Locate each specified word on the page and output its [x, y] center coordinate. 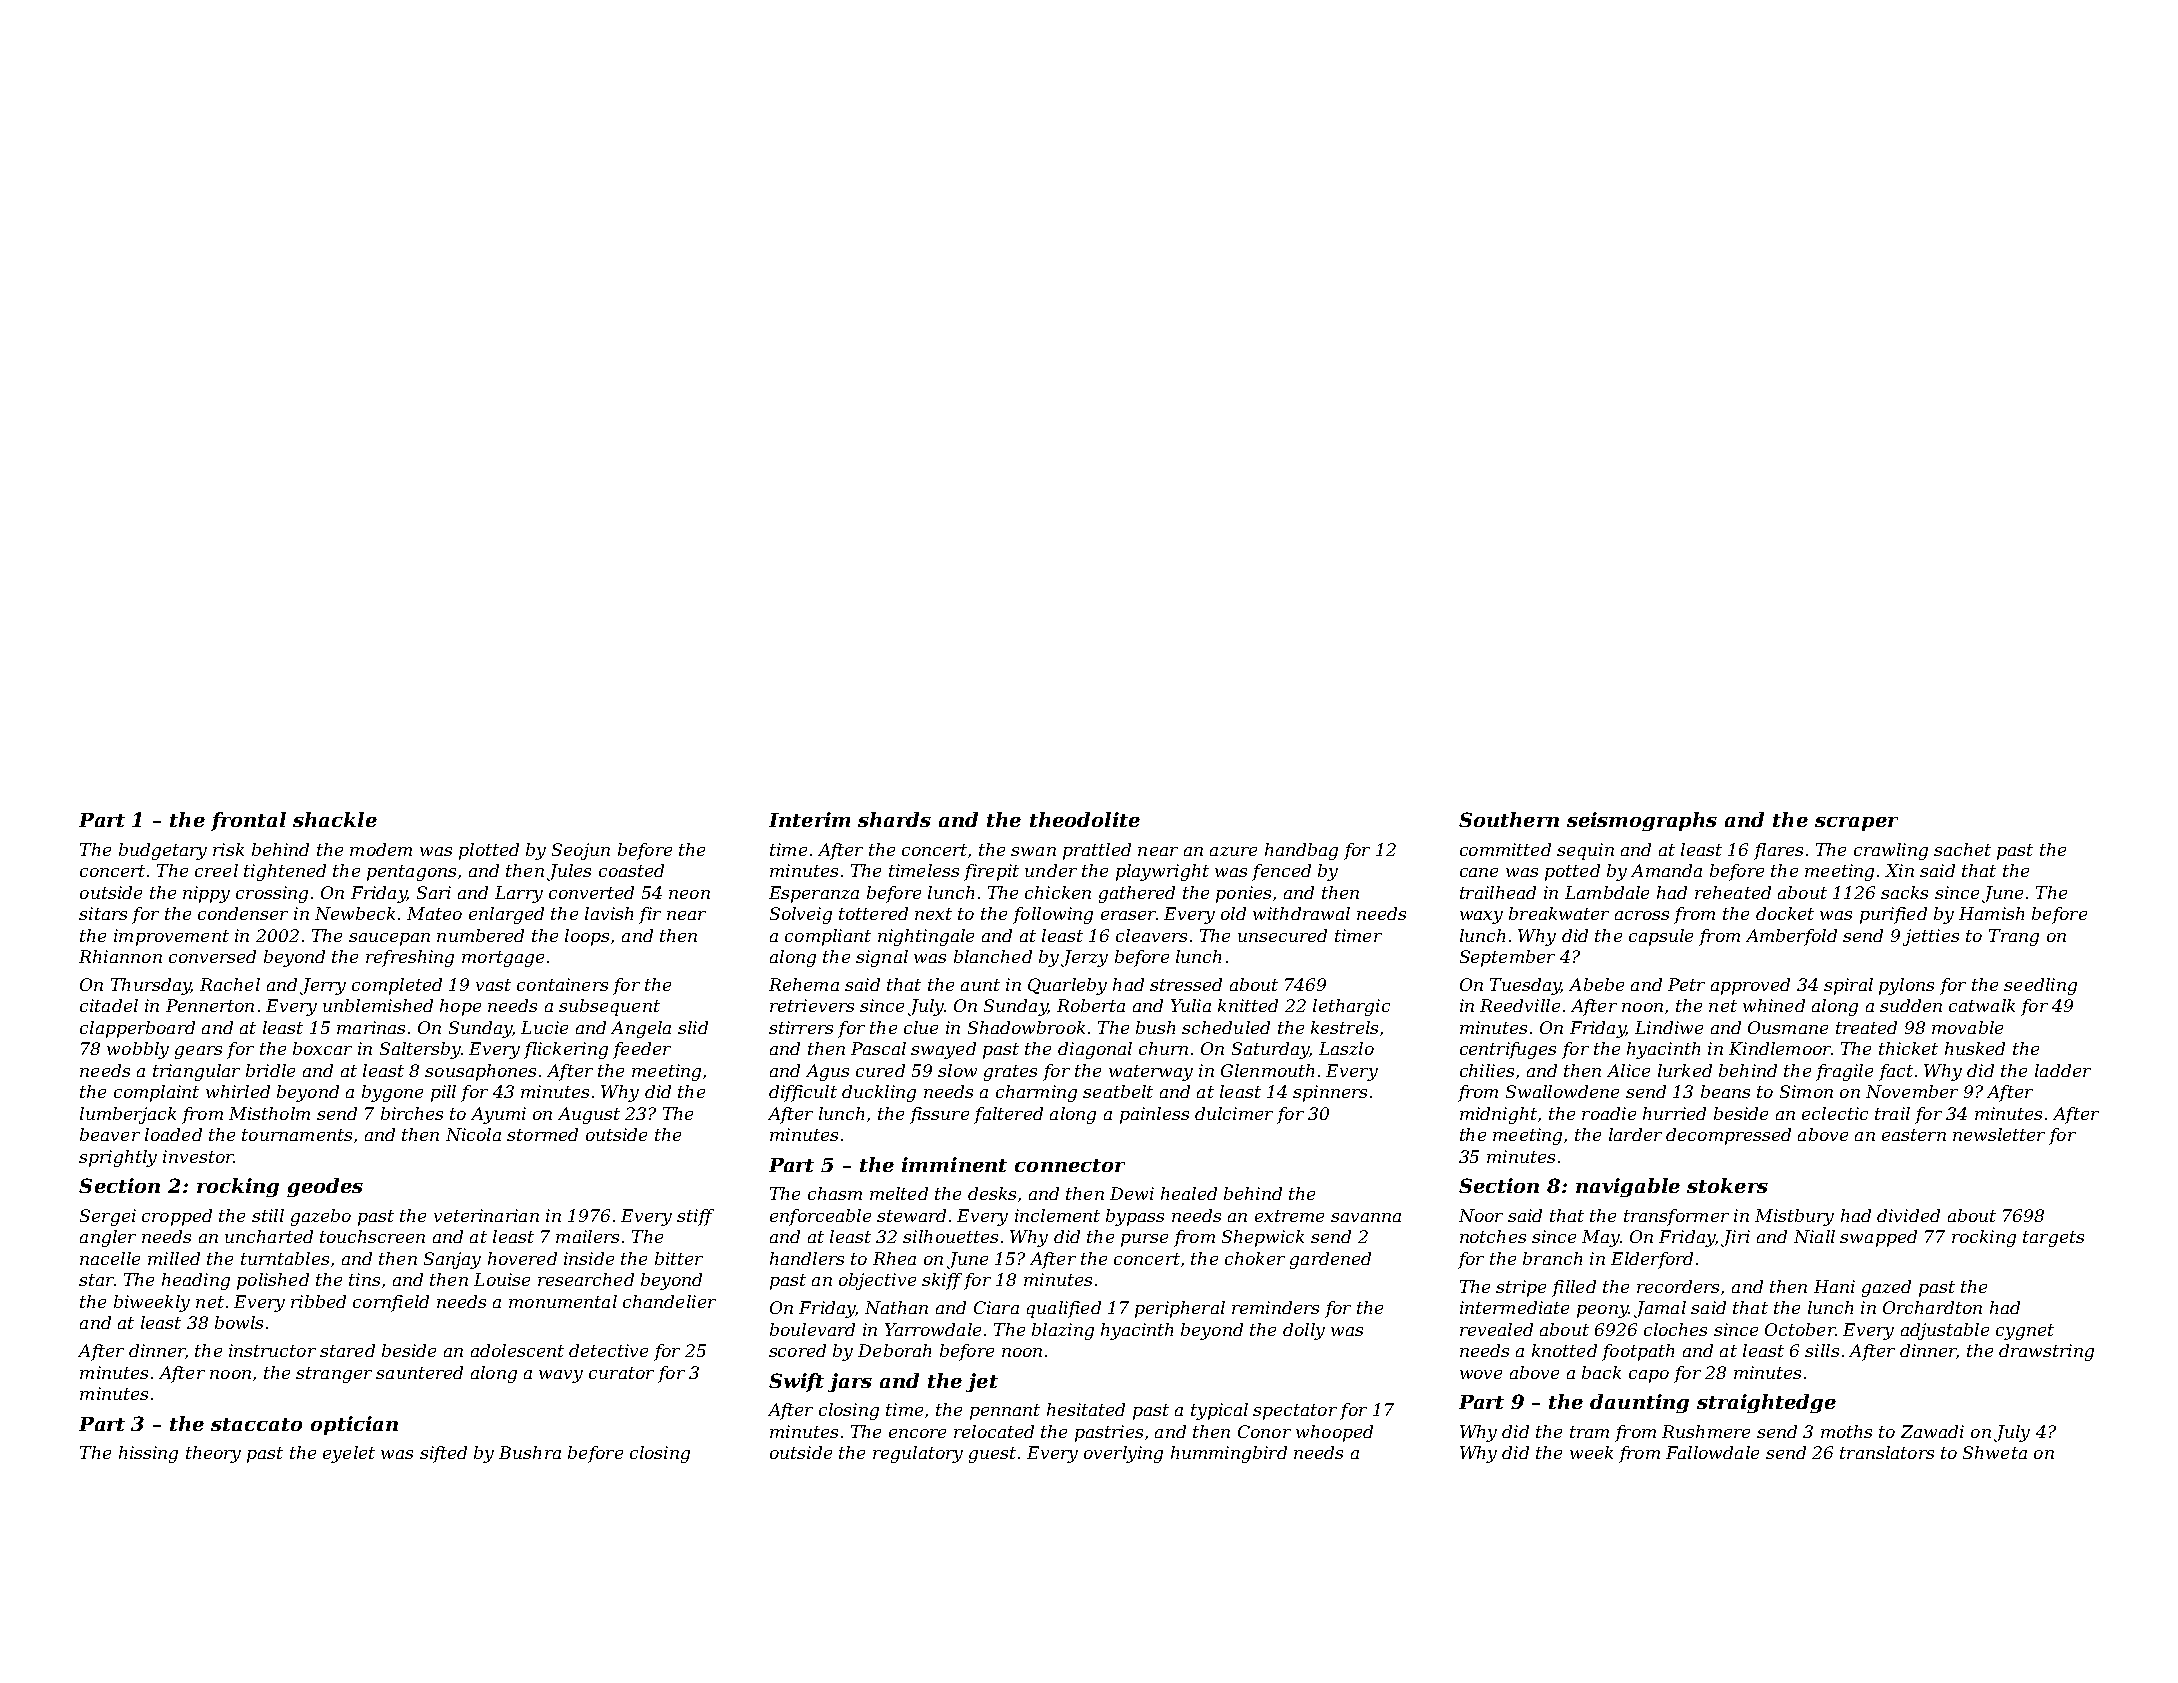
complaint [156, 1093]
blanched [993, 956]
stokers [1727, 1185]
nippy [206, 894]
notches [1493, 1236]
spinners [1330, 1093]
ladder [2063, 1070]
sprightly [118, 1158]
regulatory [918, 1454]
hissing [148, 1454]
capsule [1661, 937]
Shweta [1995, 1452]
